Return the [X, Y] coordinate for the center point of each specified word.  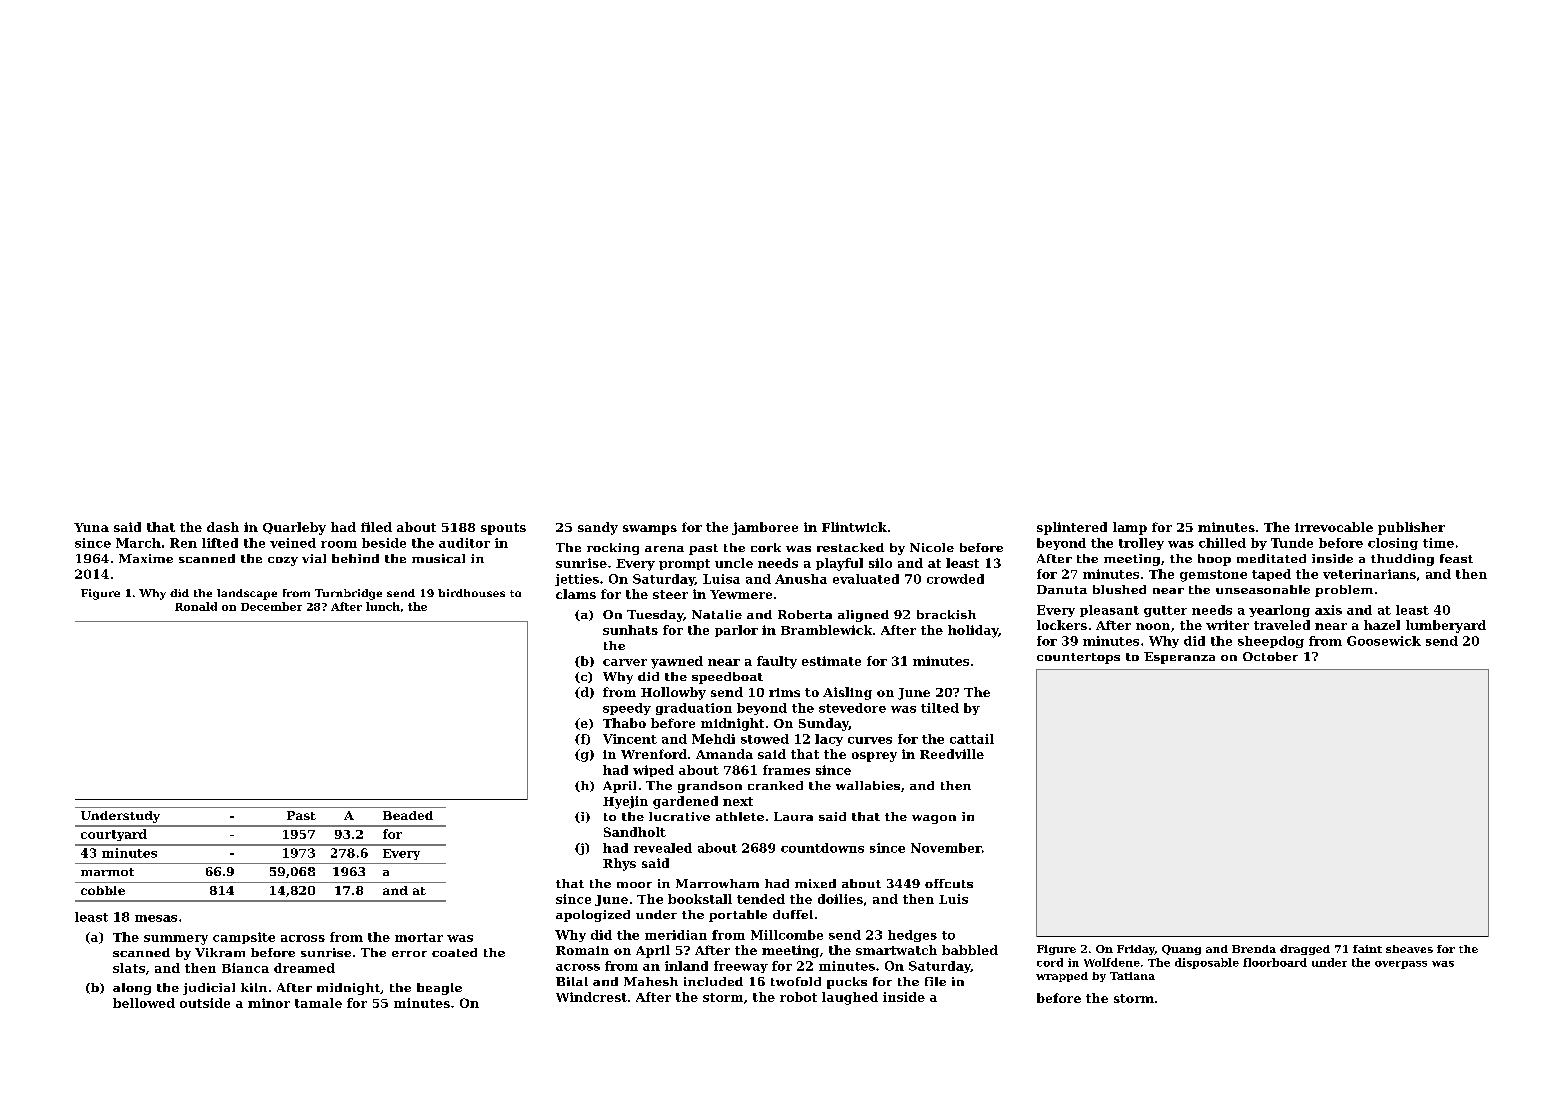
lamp [1130, 528]
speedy [627, 709]
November [946, 848]
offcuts [949, 883]
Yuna [91, 527]
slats [129, 968]
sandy [598, 528]
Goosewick [1384, 641]
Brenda [1254, 949]
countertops [1078, 658]
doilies [840, 899]
